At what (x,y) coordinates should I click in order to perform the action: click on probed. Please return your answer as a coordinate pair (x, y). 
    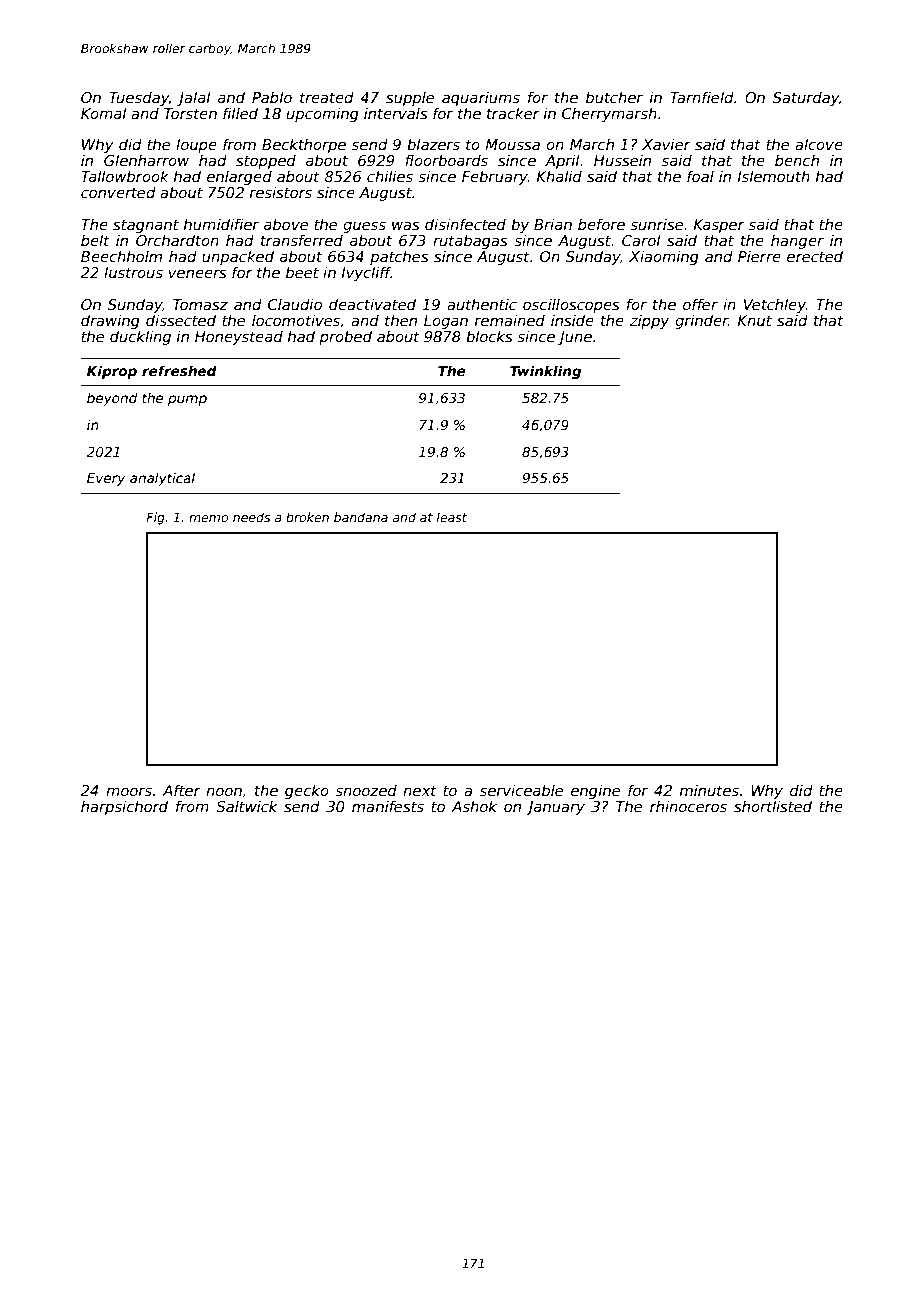
    Looking at the image, I should click on (345, 337).
